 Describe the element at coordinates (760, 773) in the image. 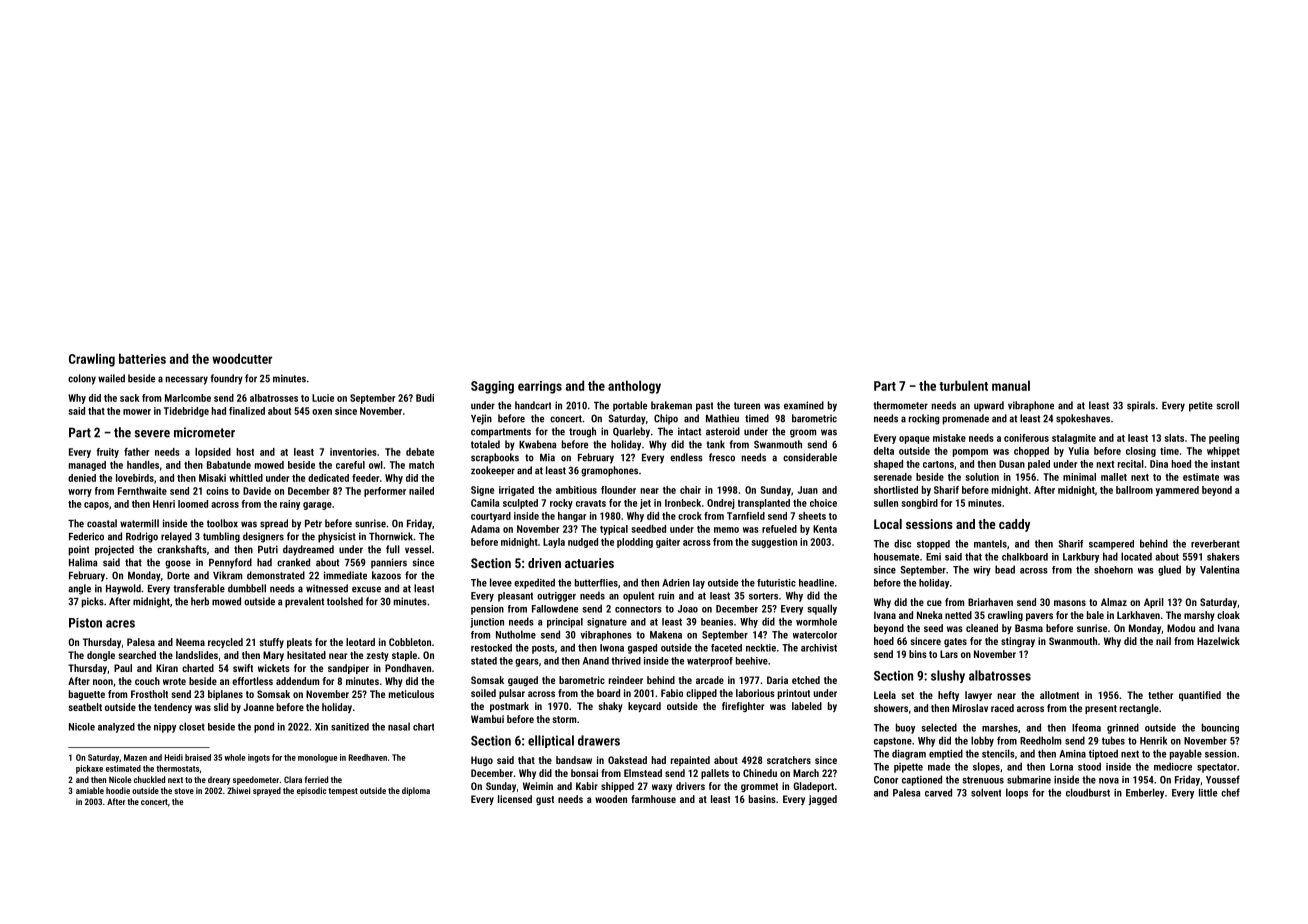

I see `Chinedu` at that location.
